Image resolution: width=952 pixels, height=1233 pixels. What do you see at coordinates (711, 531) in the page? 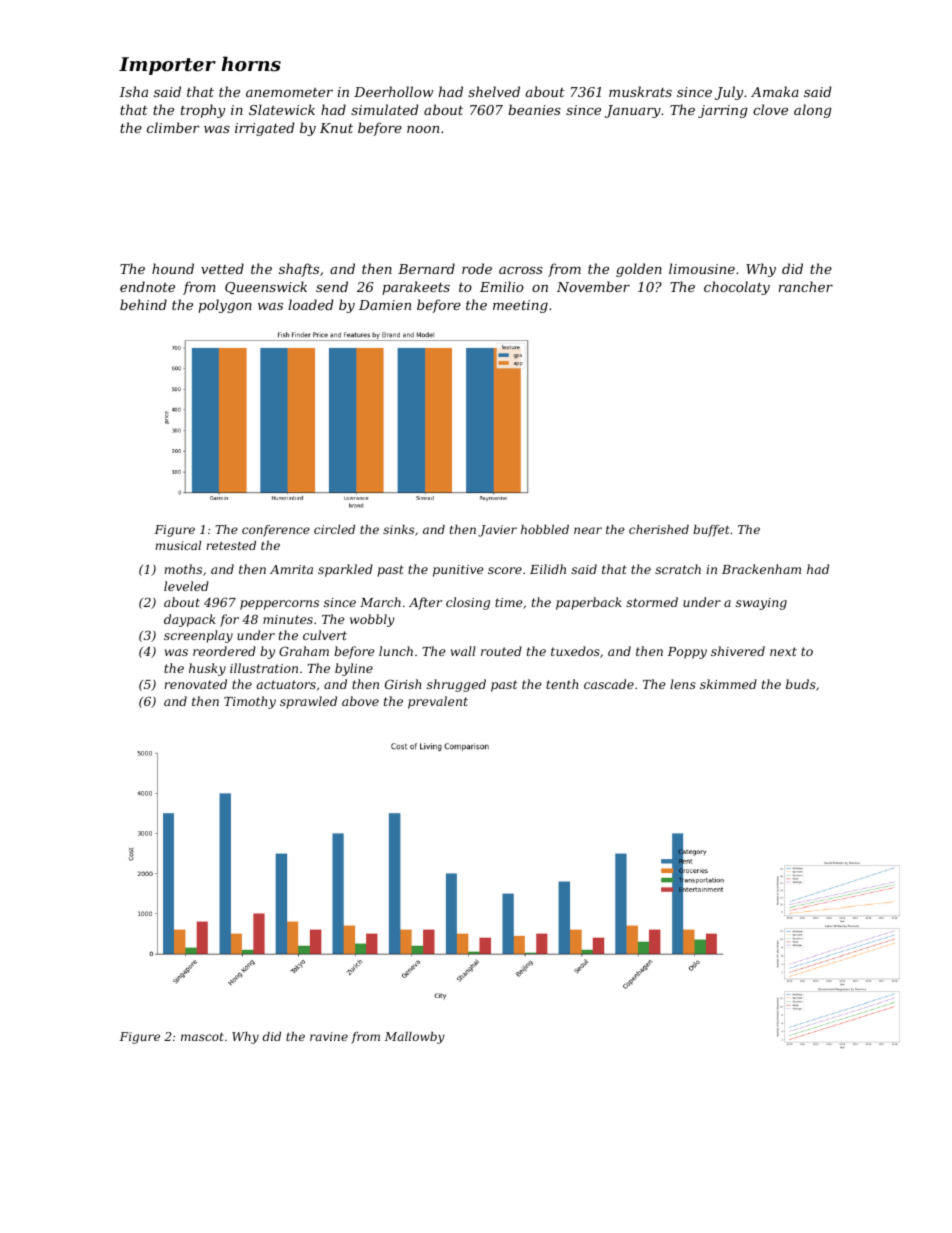
I see `buffet` at bounding box center [711, 531].
